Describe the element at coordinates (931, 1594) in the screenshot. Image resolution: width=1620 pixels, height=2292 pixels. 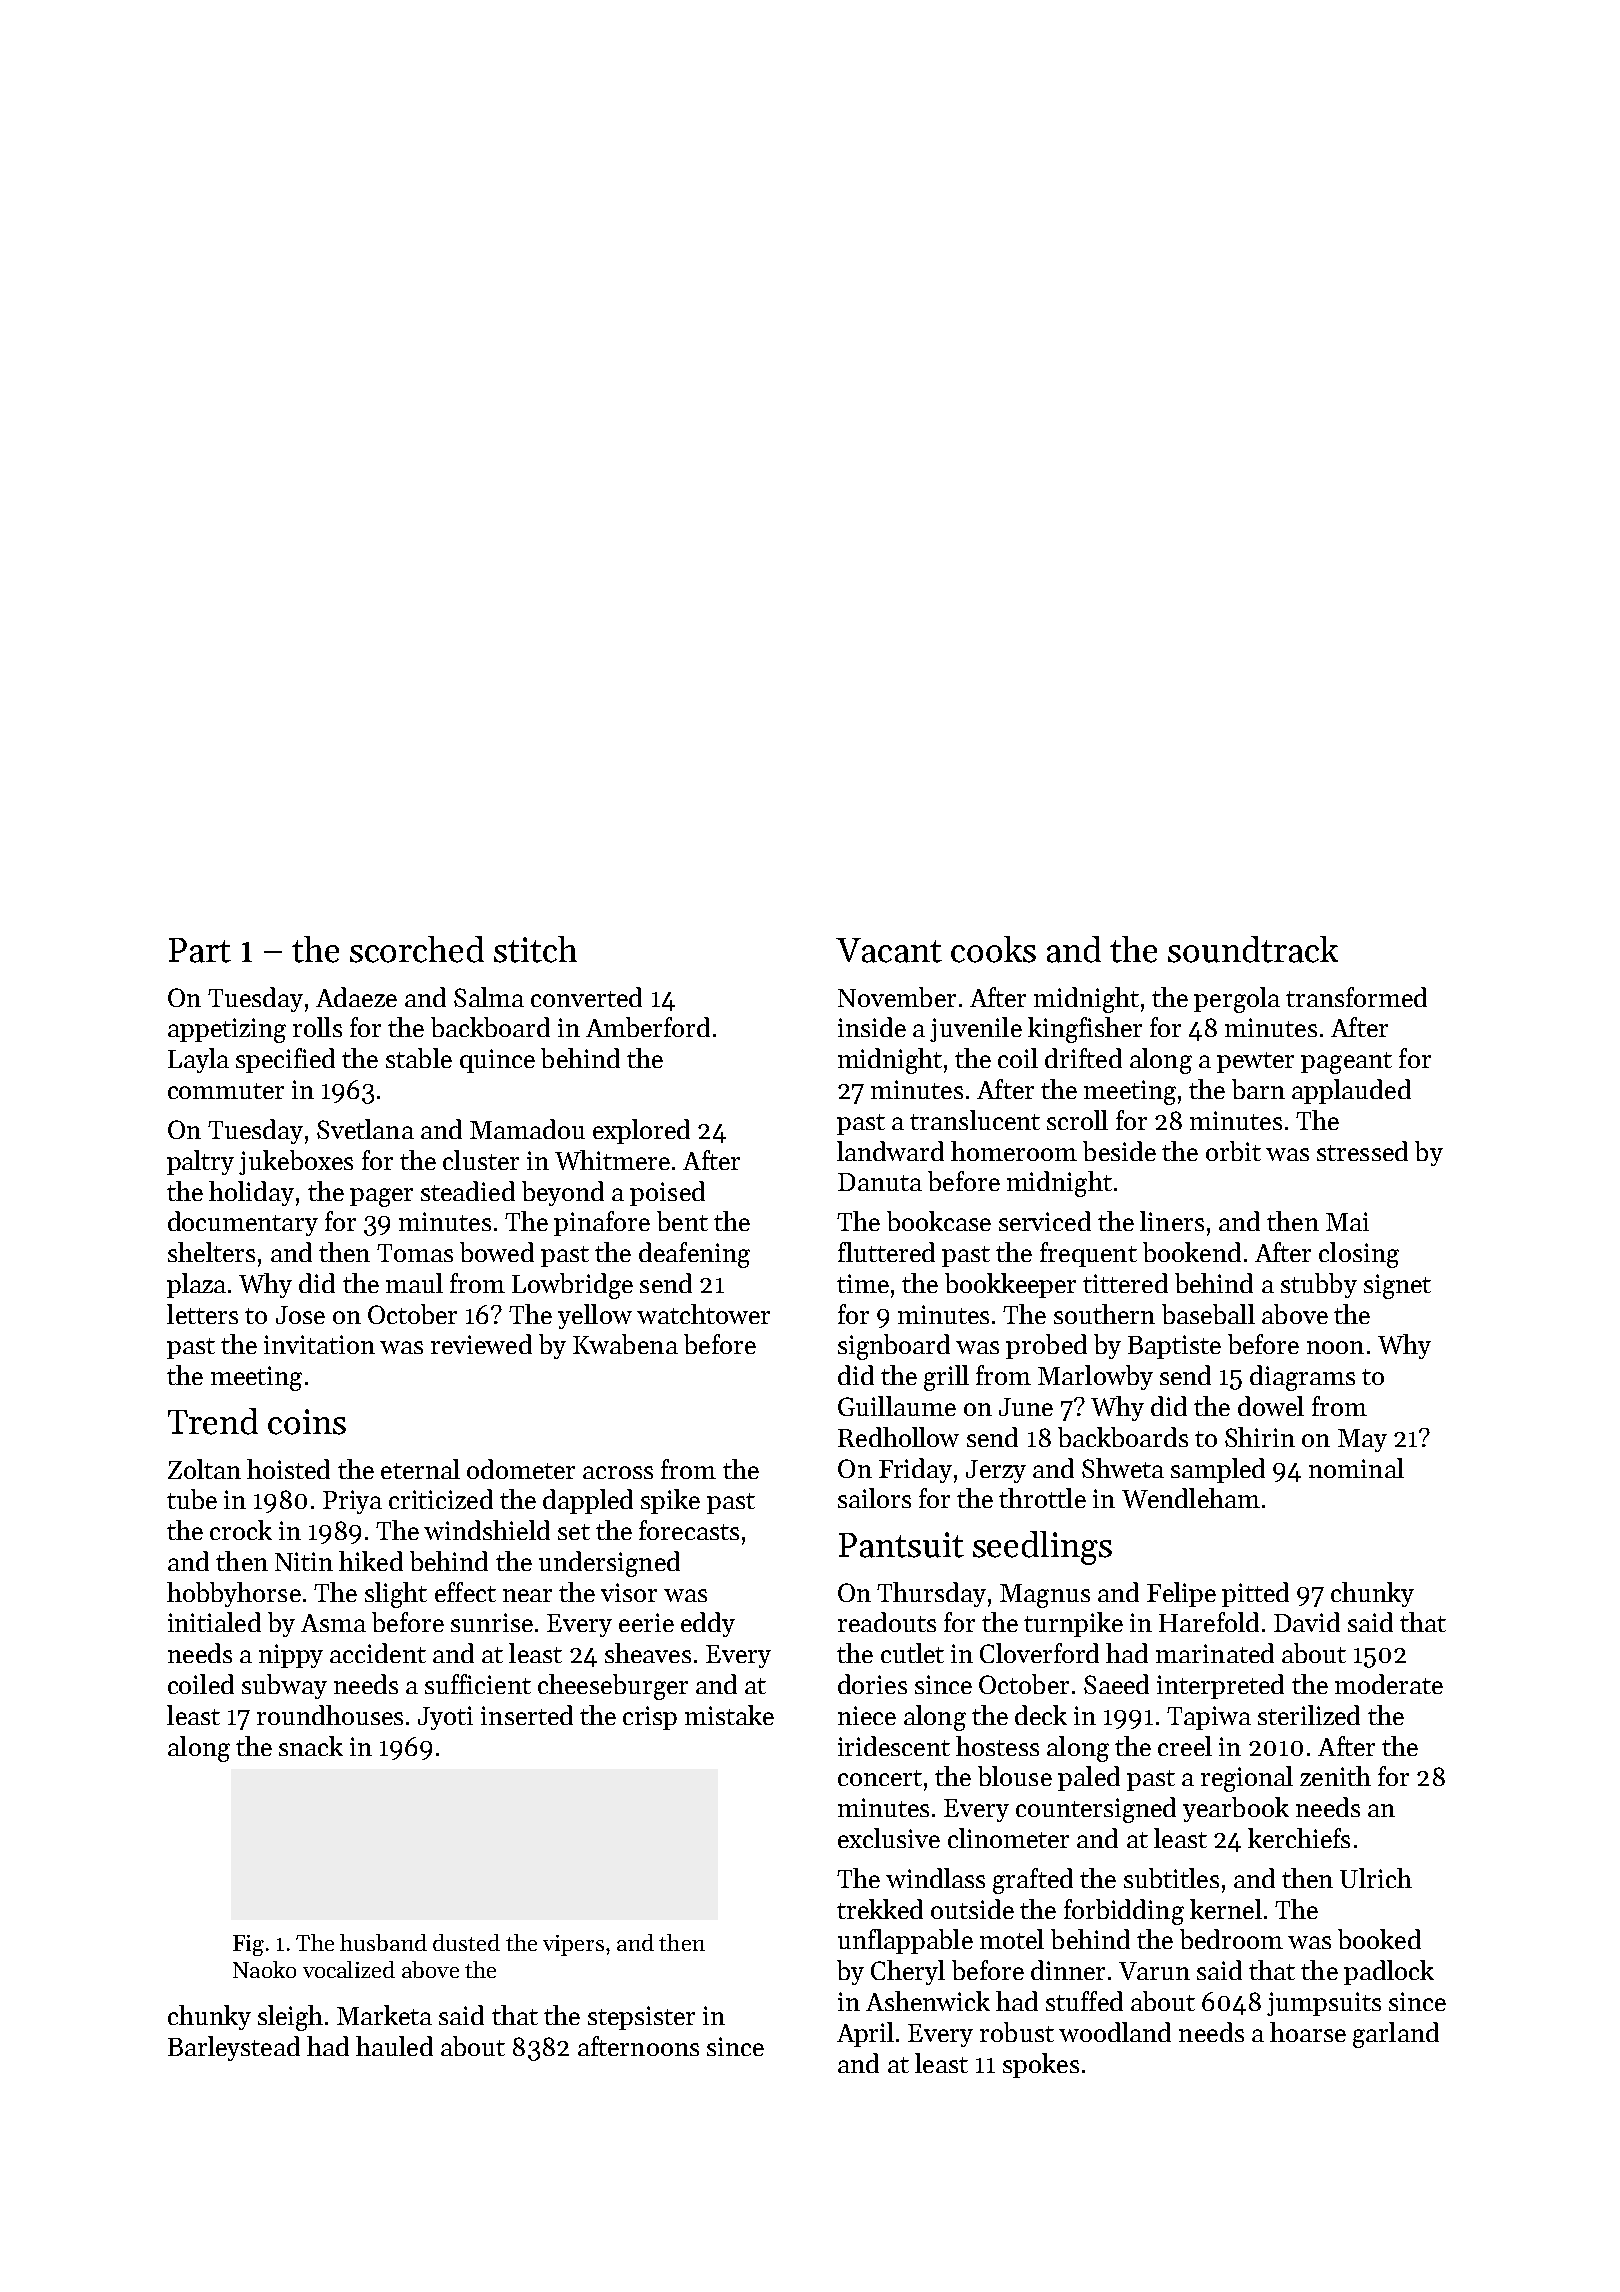
I see `Thursday` at that location.
